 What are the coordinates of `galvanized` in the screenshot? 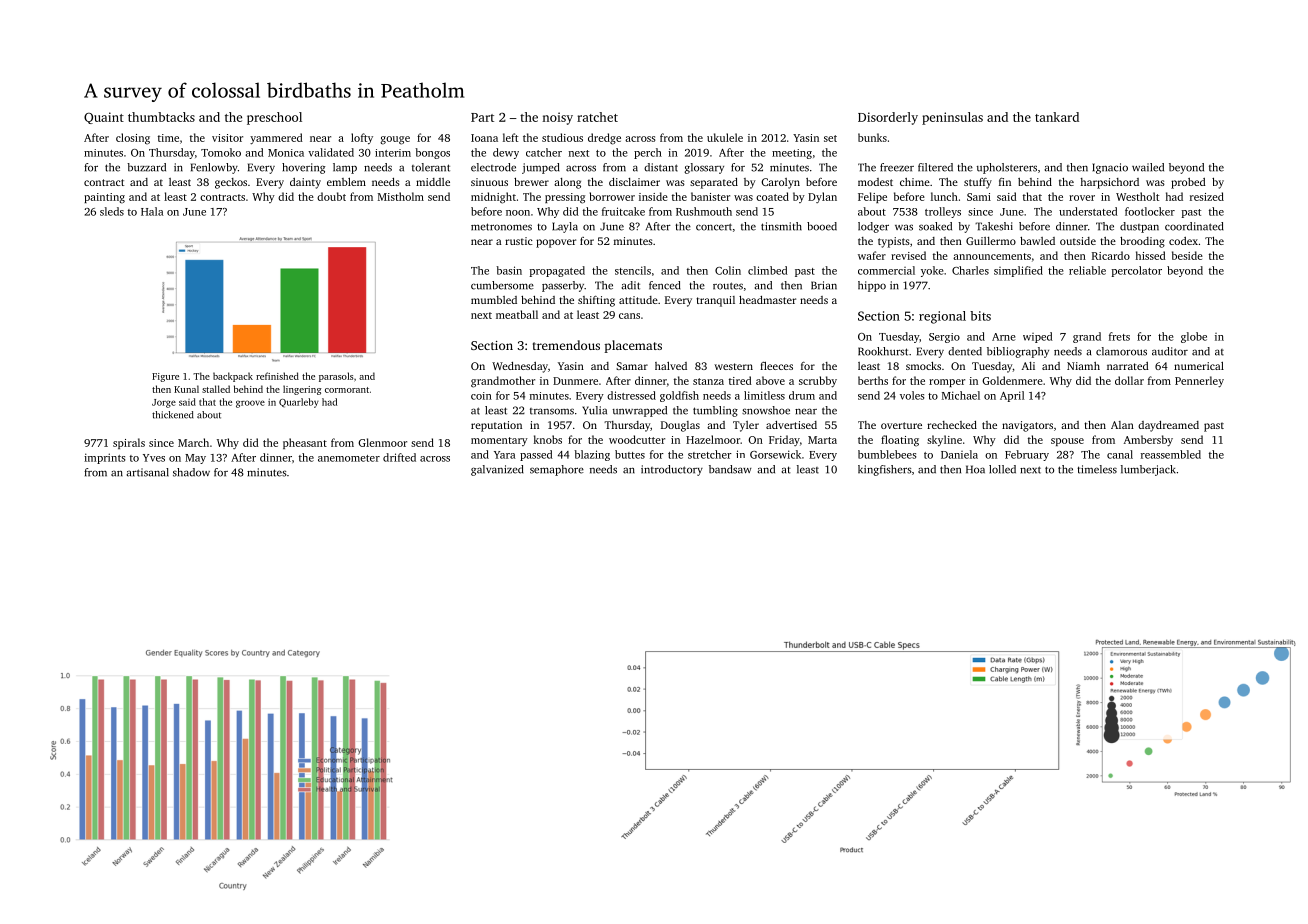 It's located at (497, 470).
